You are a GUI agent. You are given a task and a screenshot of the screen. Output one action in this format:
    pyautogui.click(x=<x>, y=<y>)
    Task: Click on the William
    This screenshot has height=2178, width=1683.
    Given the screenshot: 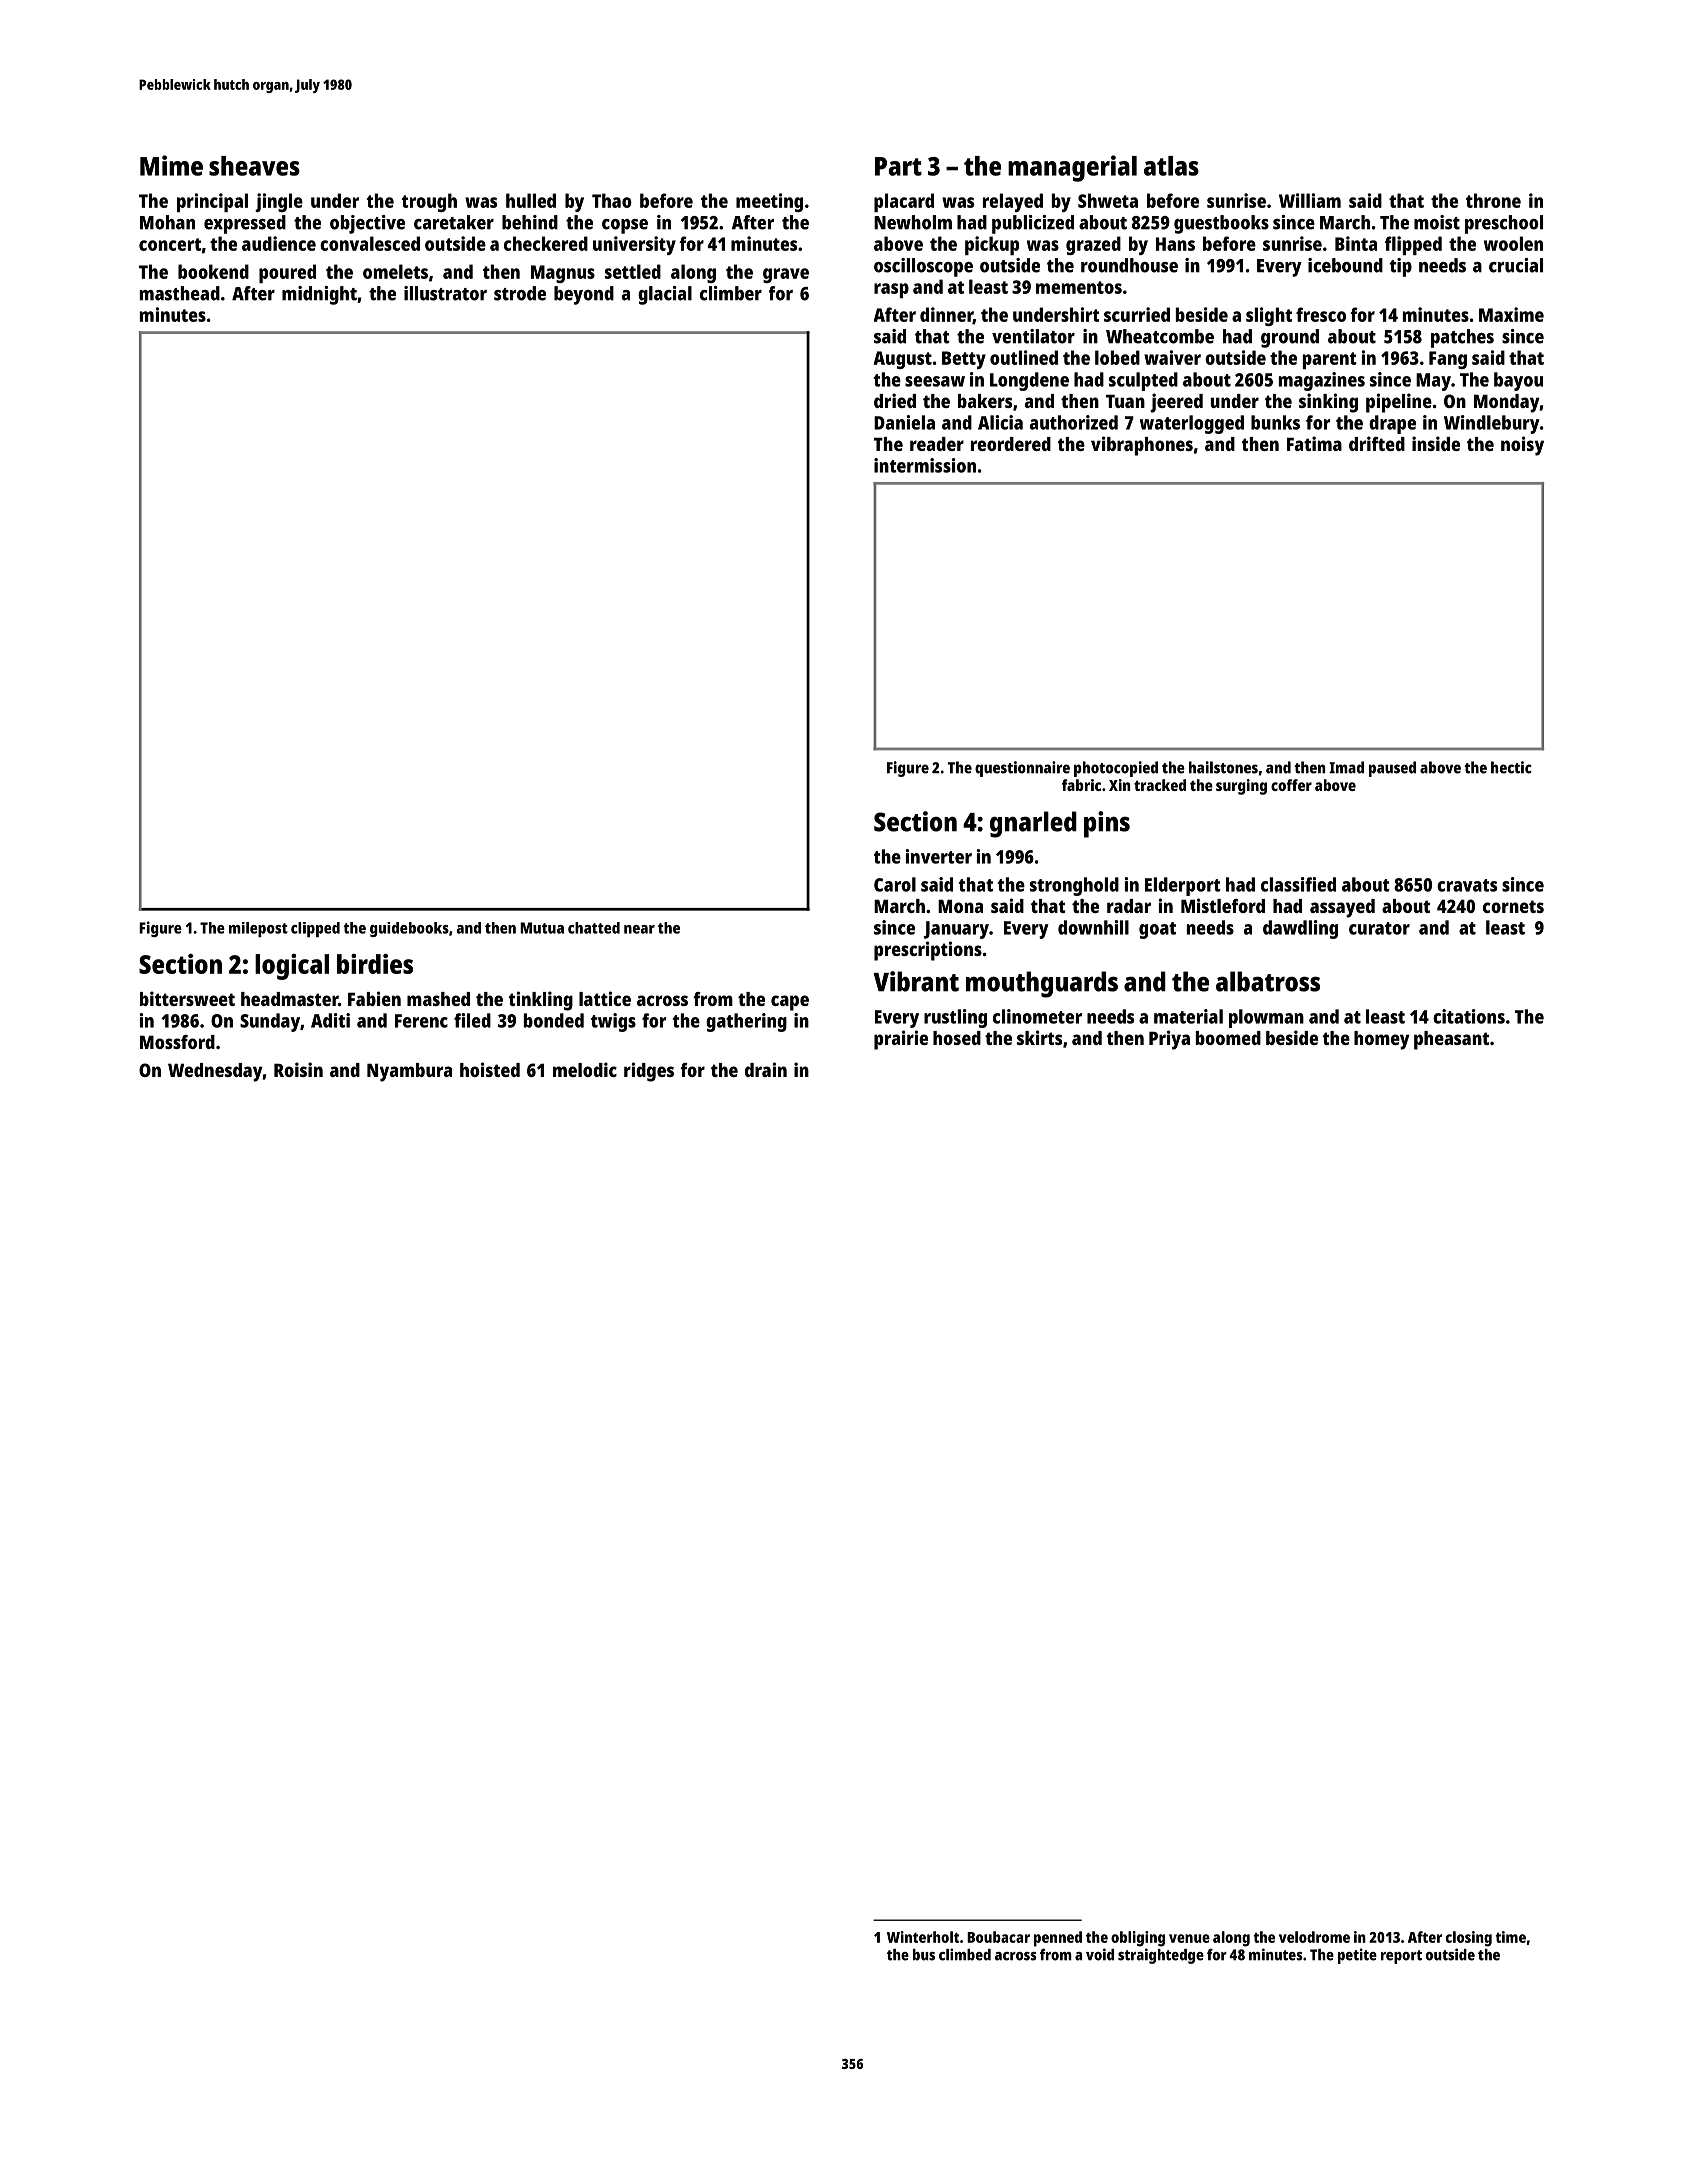 What is the action you would take?
    pyautogui.click(x=1310, y=200)
